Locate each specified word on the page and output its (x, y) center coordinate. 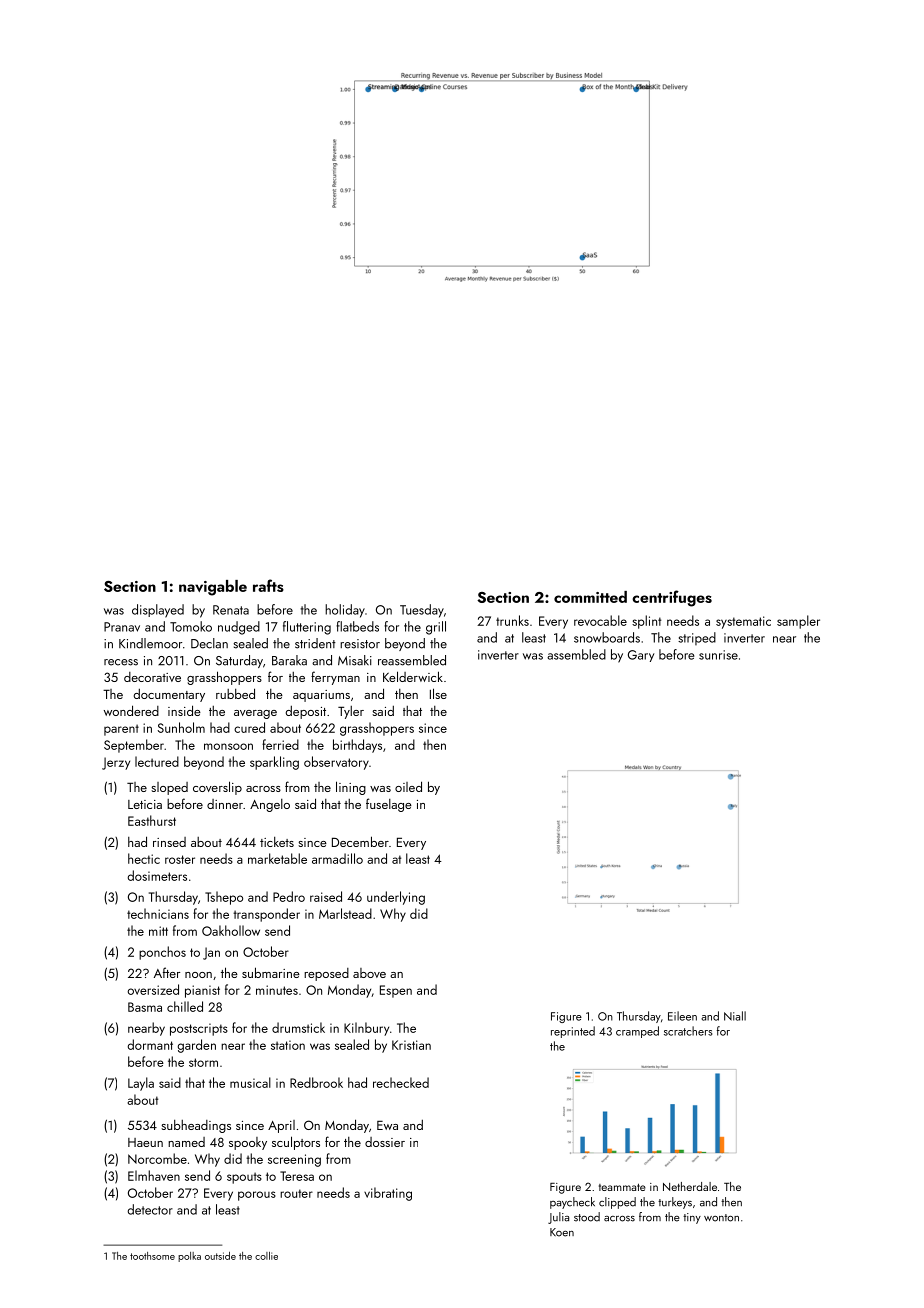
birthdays (357, 746)
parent (121, 730)
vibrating (388, 1194)
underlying (396, 898)
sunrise (718, 655)
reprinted (573, 1032)
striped (697, 638)
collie (266, 1256)
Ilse (438, 693)
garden (197, 1046)
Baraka (289, 660)
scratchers (688, 1031)
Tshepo (224, 898)
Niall (735, 1016)
